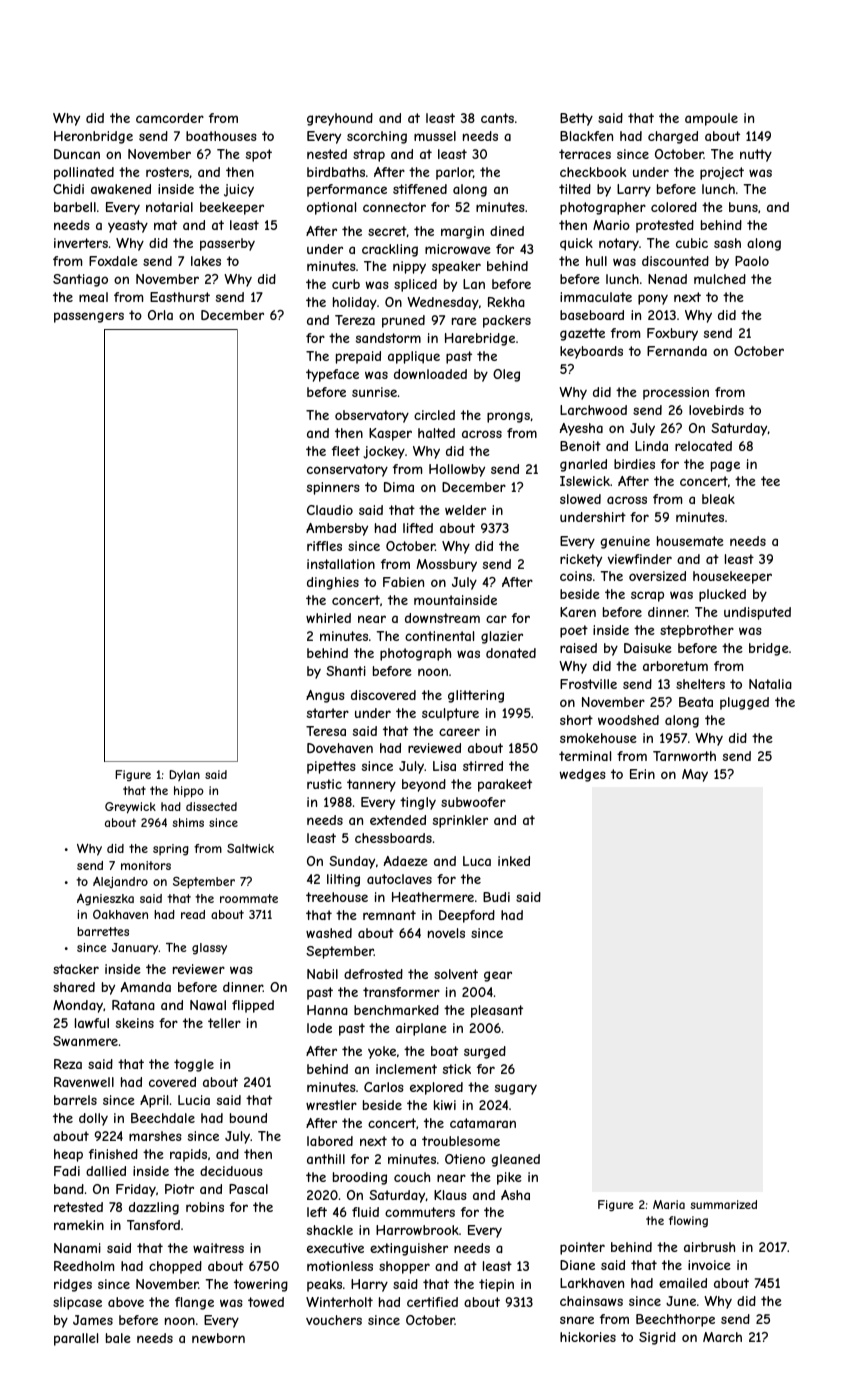 Image resolution: width=849 pixels, height=1400 pixels. Describe the element at coordinates (497, 118) in the screenshot. I see `cants` at that location.
